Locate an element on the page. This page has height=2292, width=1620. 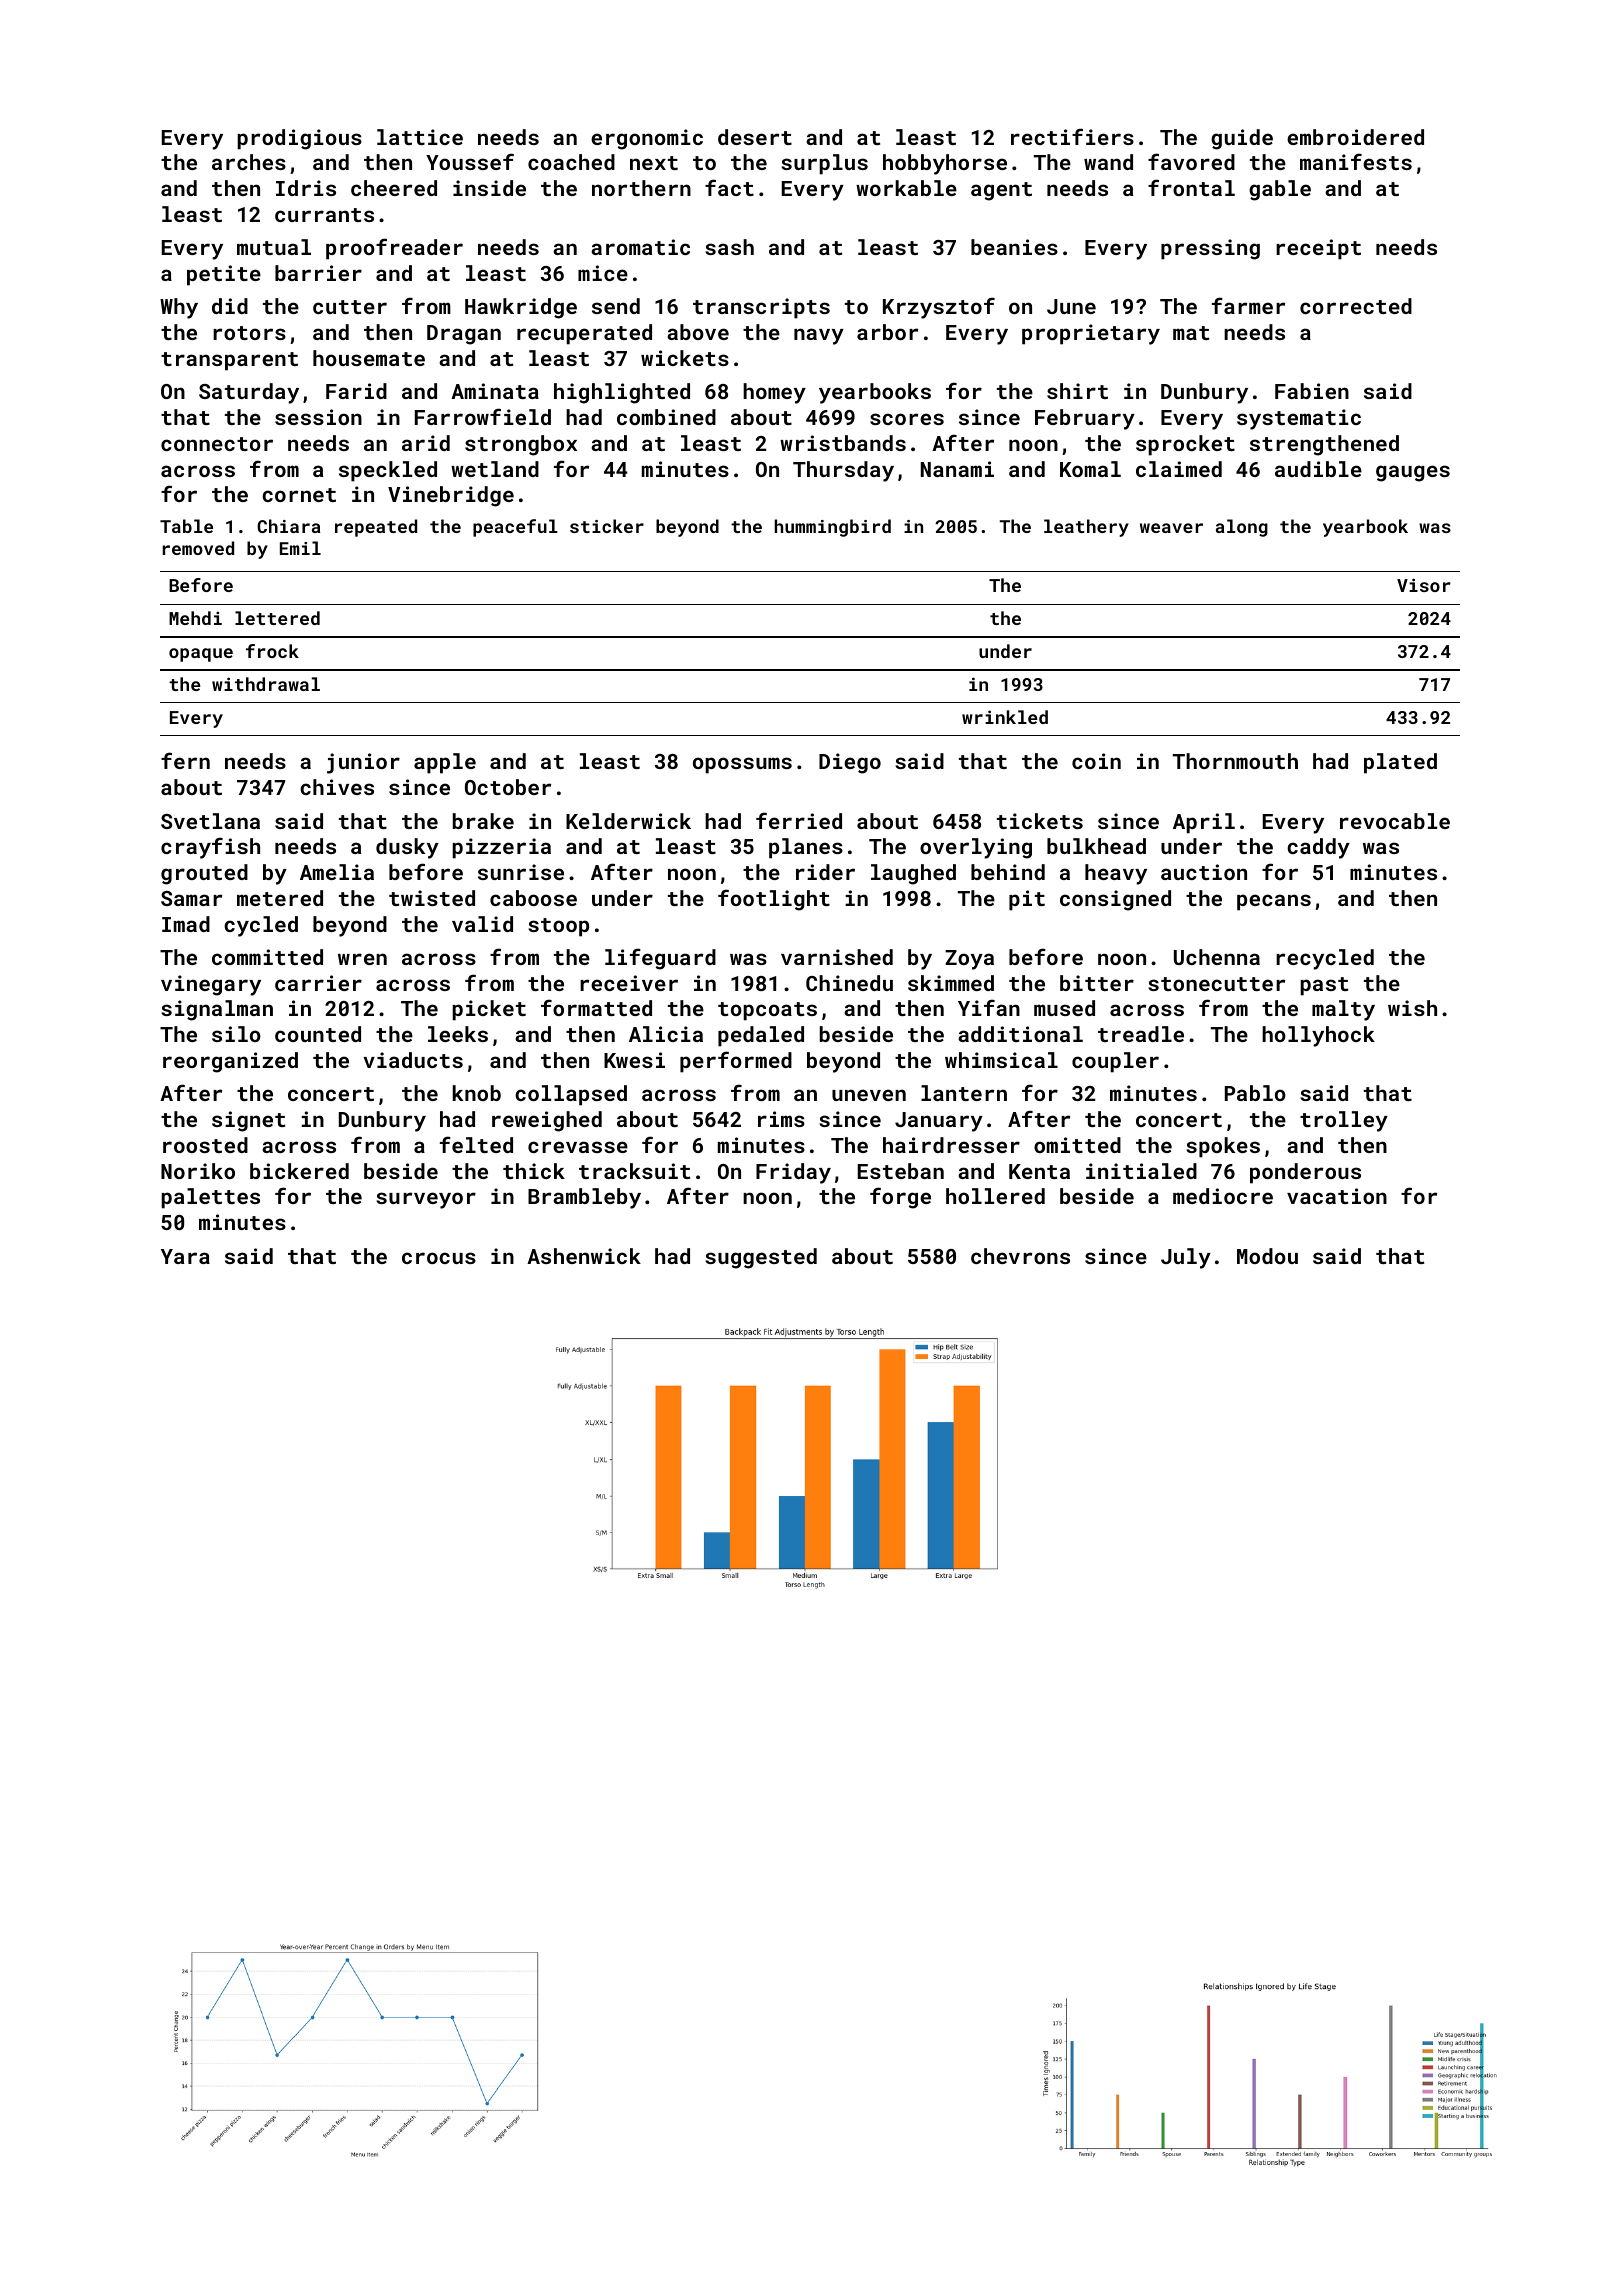
fact is located at coordinates (729, 187).
